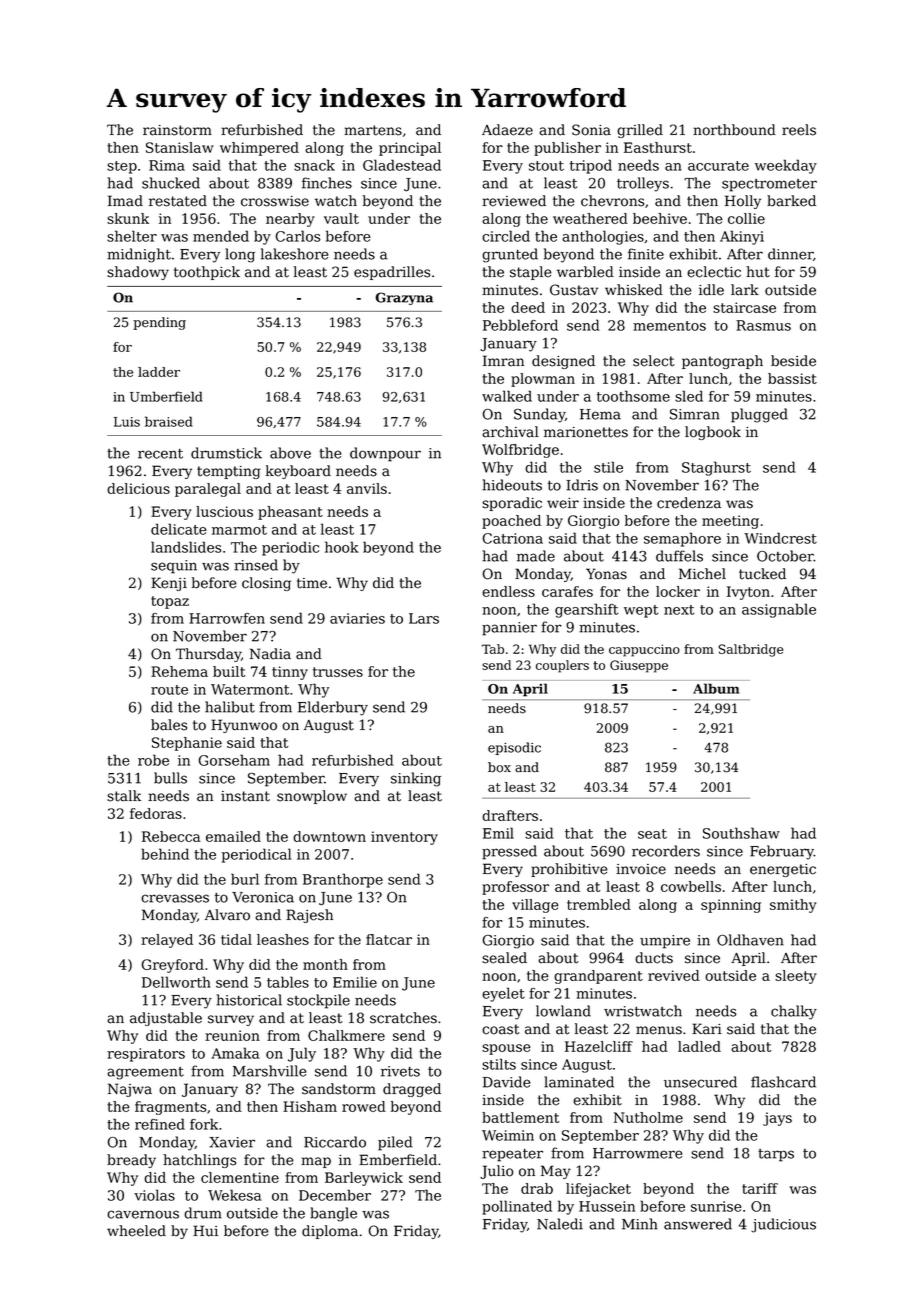 This screenshot has width=924, height=1308. What do you see at coordinates (221, 236) in the screenshot?
I see `mended` at bounding box center [221, 236].
